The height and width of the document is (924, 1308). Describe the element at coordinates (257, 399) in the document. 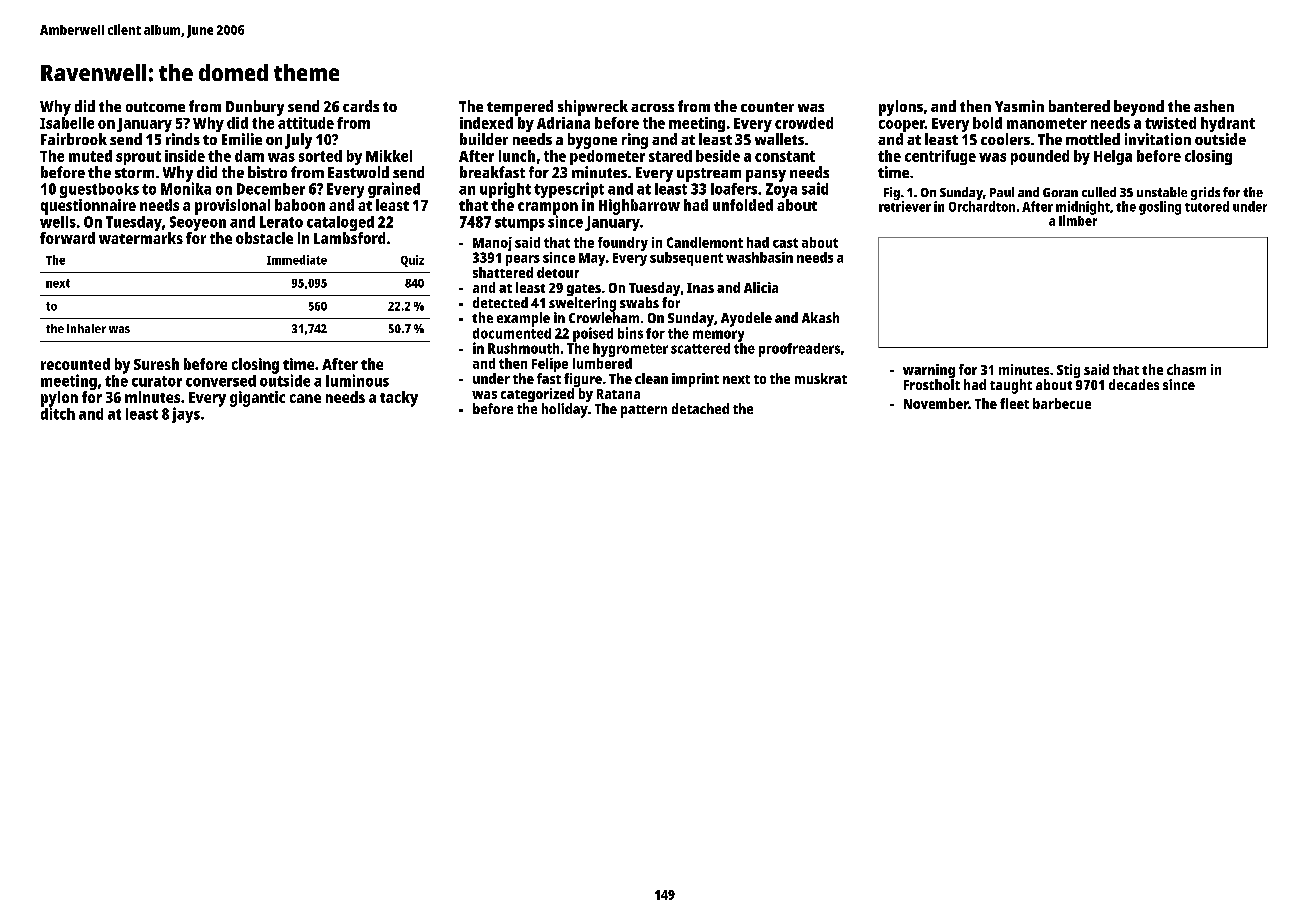

I see `gigantic` at that location.
